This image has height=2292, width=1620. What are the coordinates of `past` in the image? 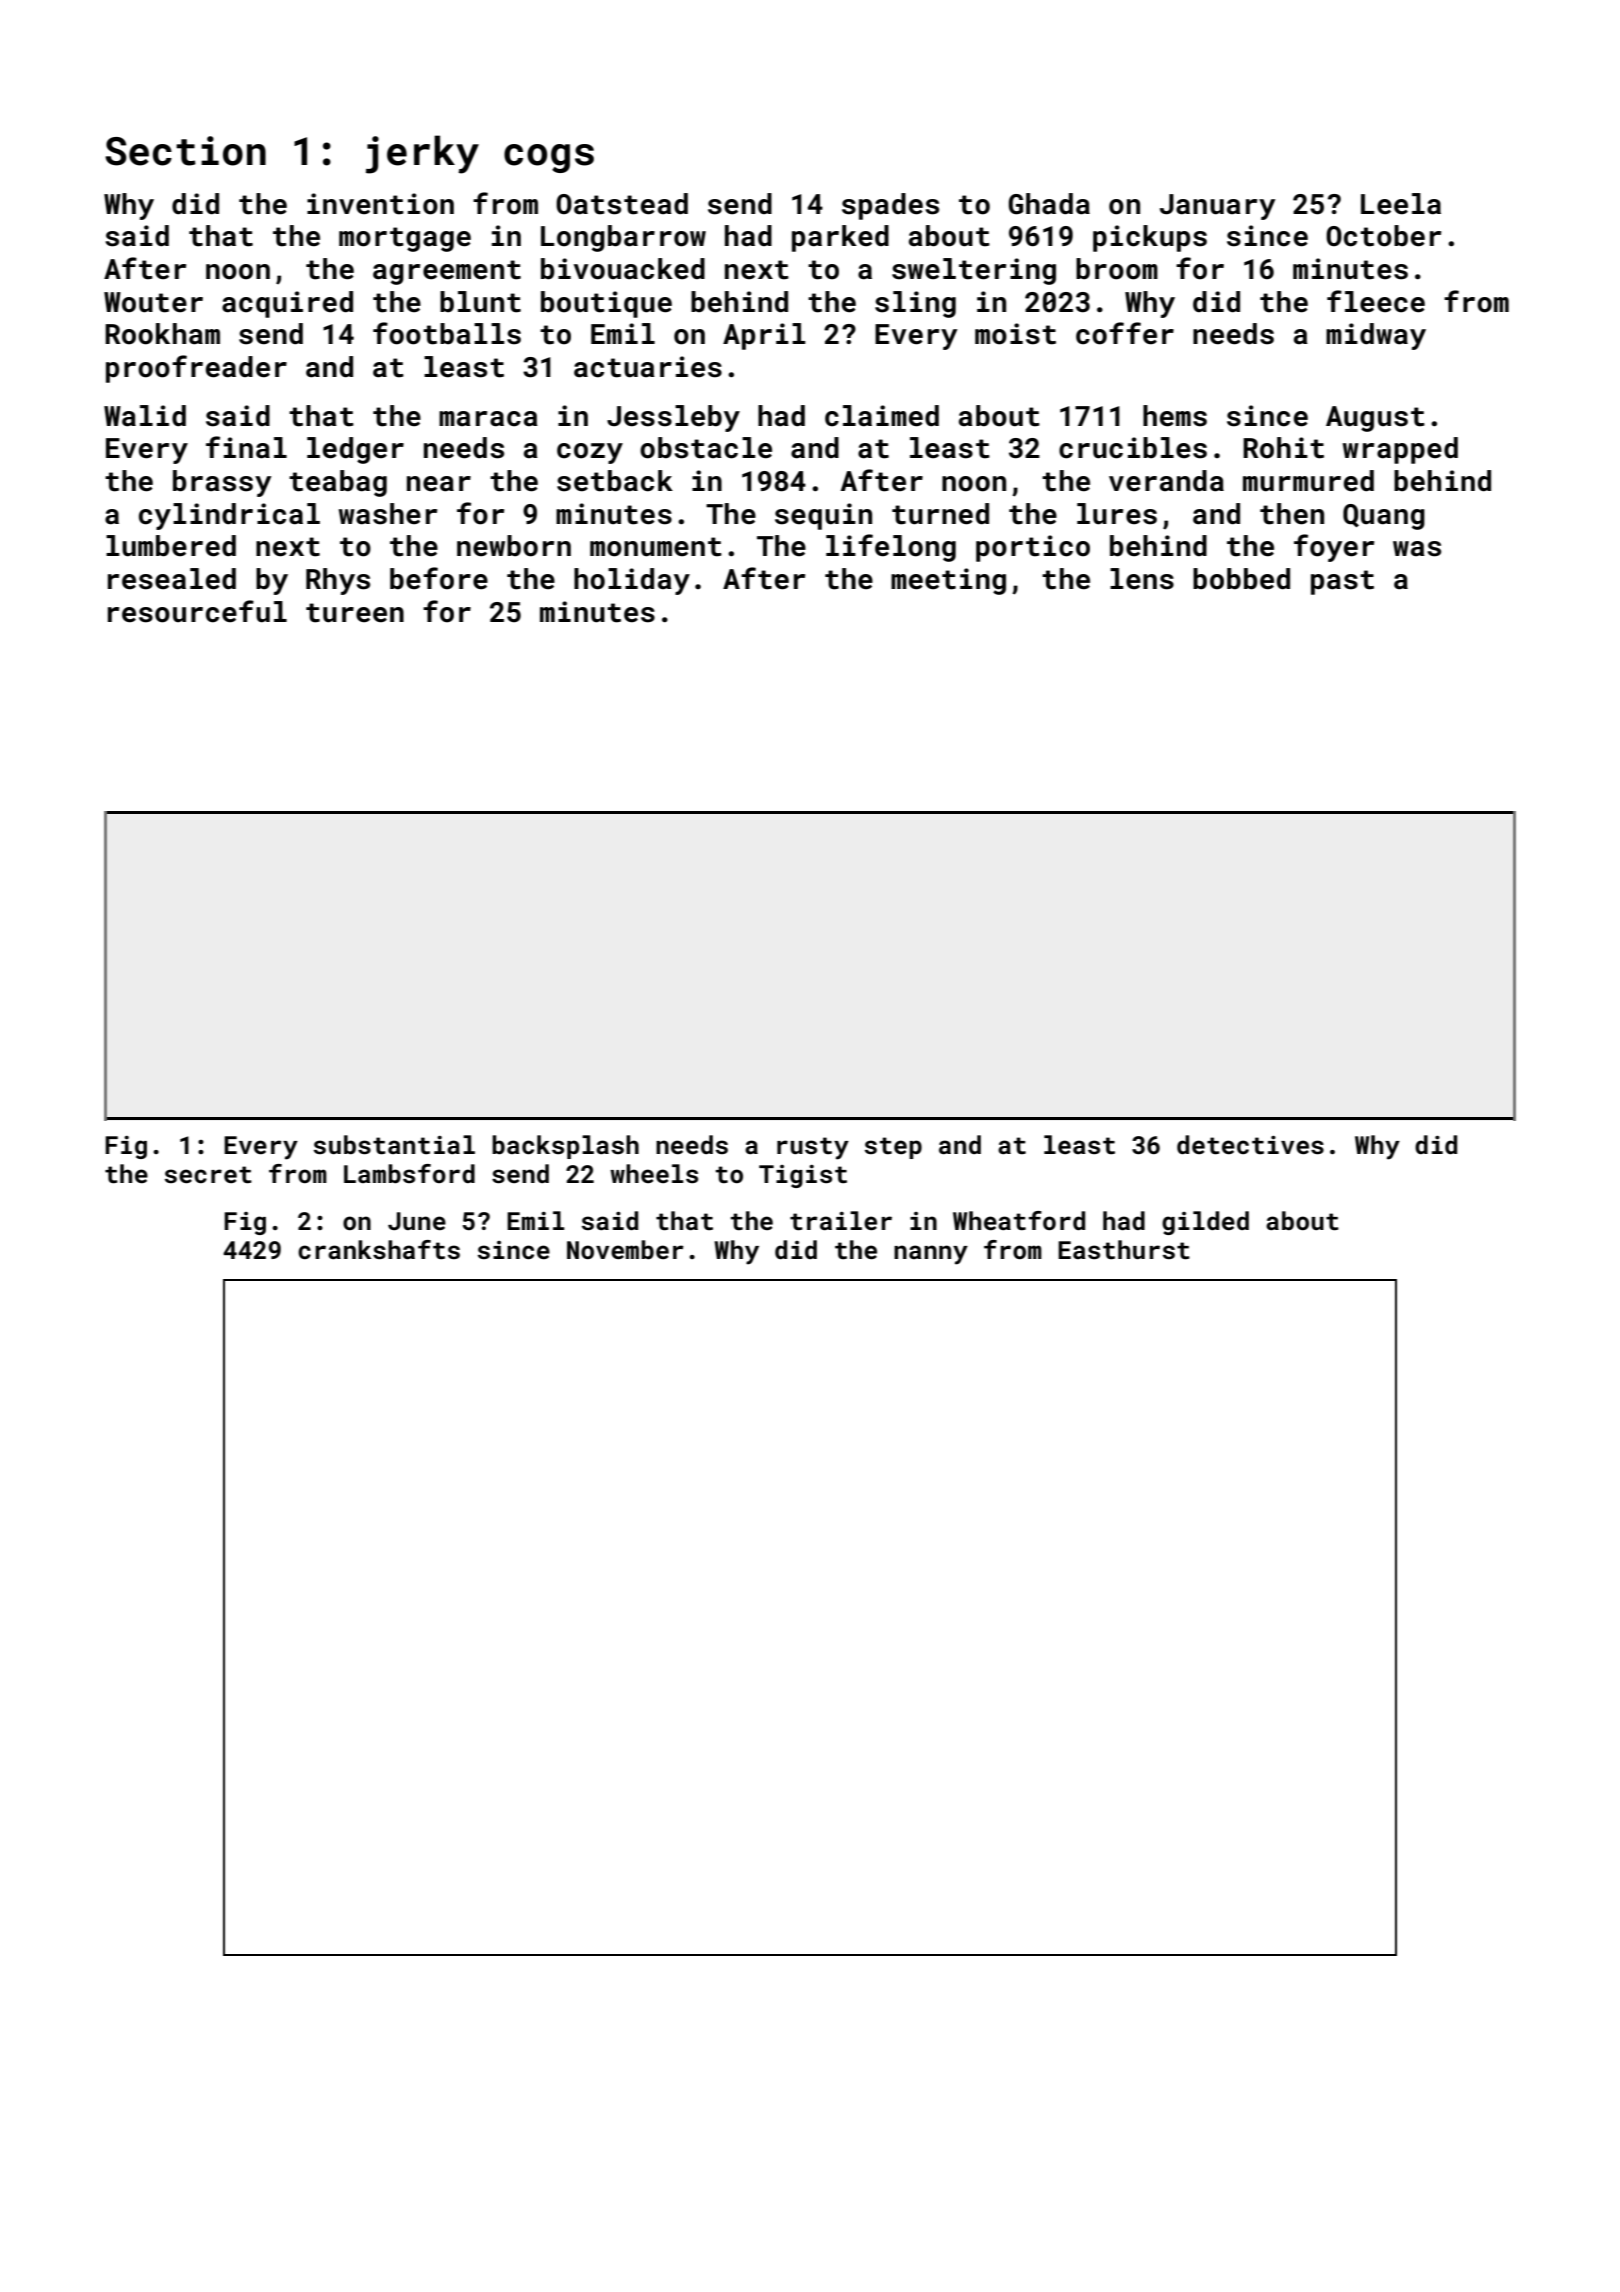 It's located at (1342, 582).
